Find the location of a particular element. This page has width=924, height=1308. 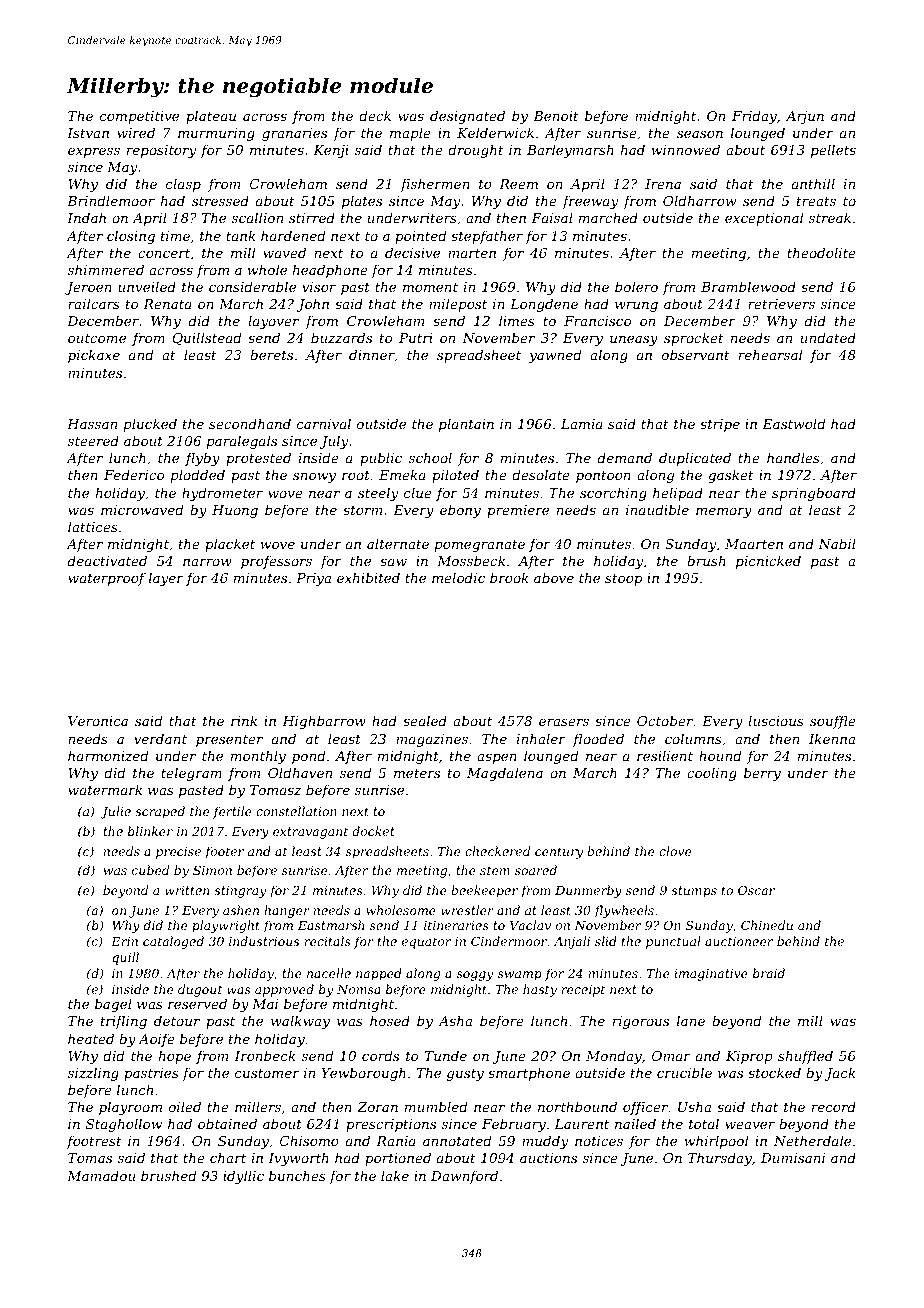

springboard is located at coordinates (814, 494).
